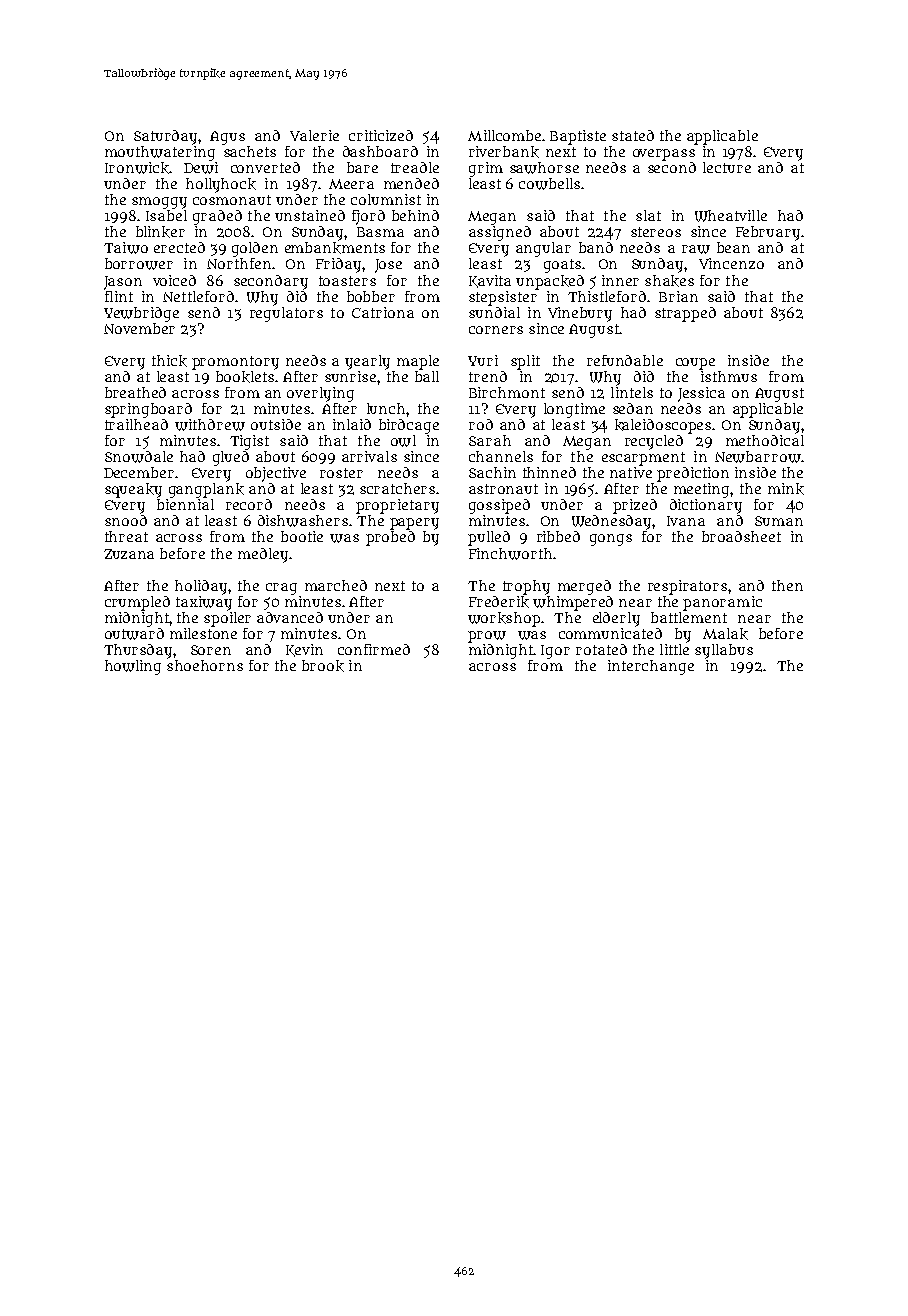 This screenshot has width=908, height=1316. What do you see at coordinates (203, 633) in the screenshot?
I see `milestone` at bounding box center [203, 633].
